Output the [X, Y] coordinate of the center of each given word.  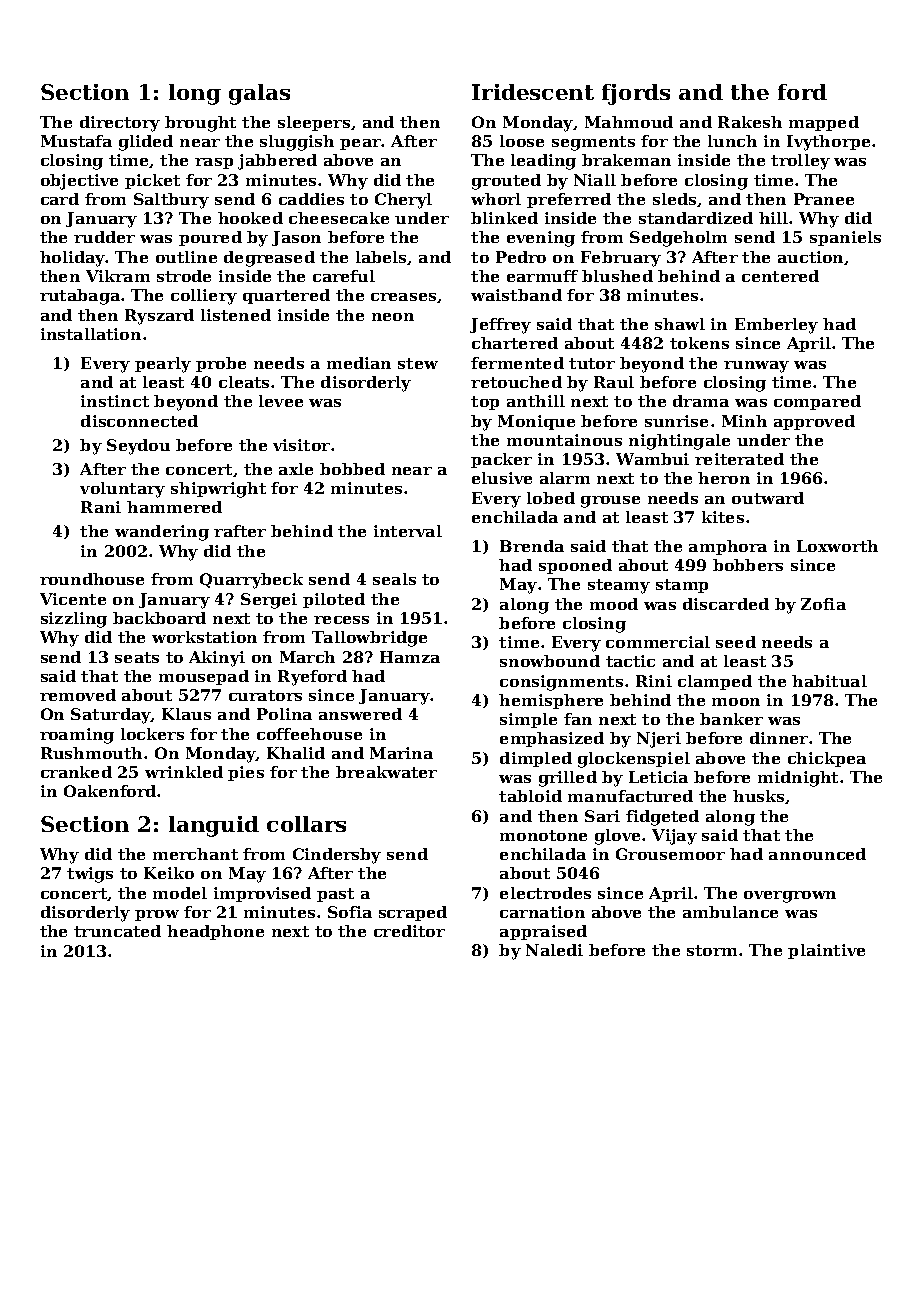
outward [768, 498]
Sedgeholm [678, 239]
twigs [90, 875]
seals [394, 579]
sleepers [314, 123]
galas [259, 94]
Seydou [138, 447]
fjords [636, 94]
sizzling [74, 620]
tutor [592, 363]
